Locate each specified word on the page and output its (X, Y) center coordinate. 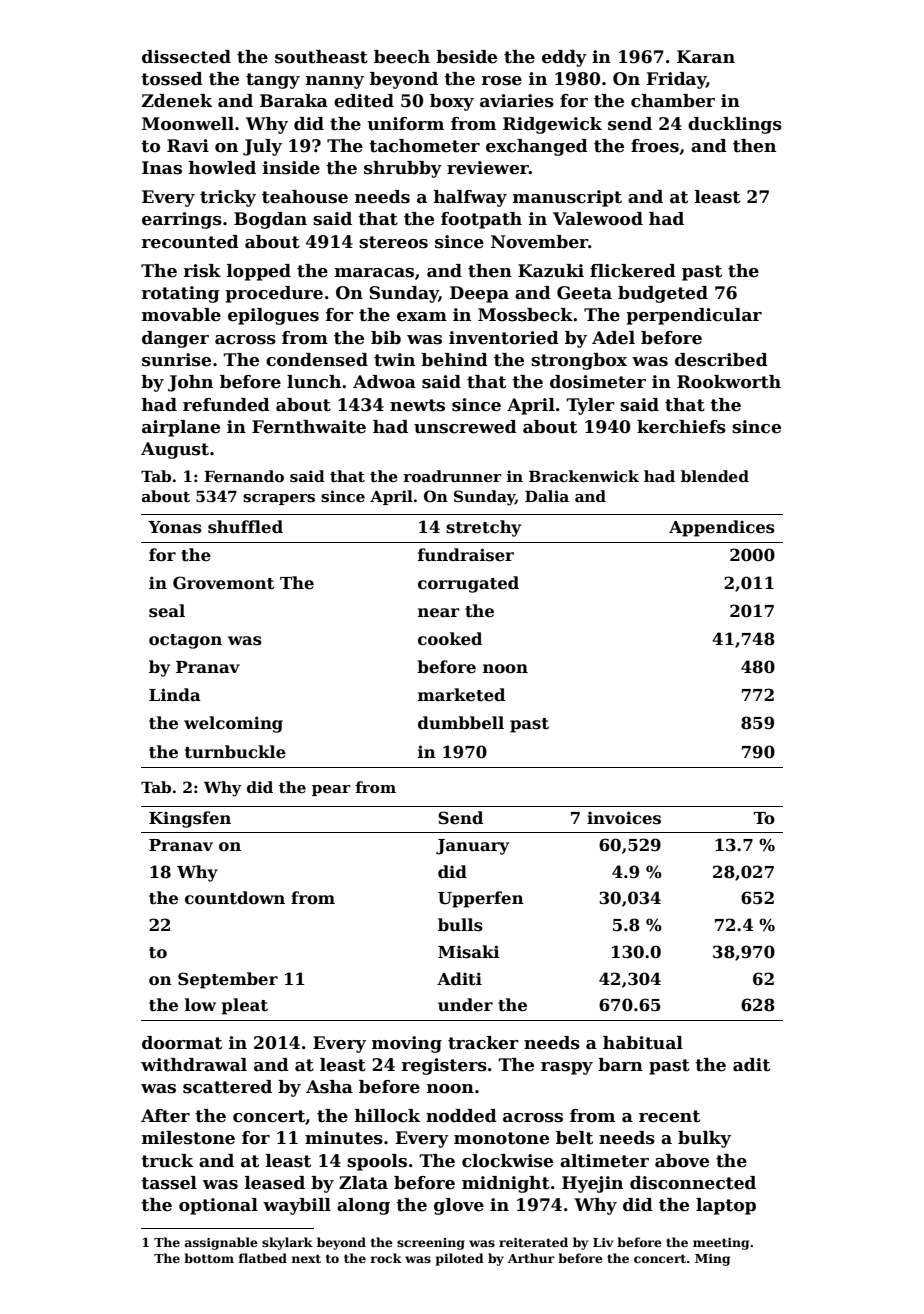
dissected (186, 57)
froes (655, 146)
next (306, 1258)
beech (402, 57)
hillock (388, 1116)
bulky (704, 1139)
